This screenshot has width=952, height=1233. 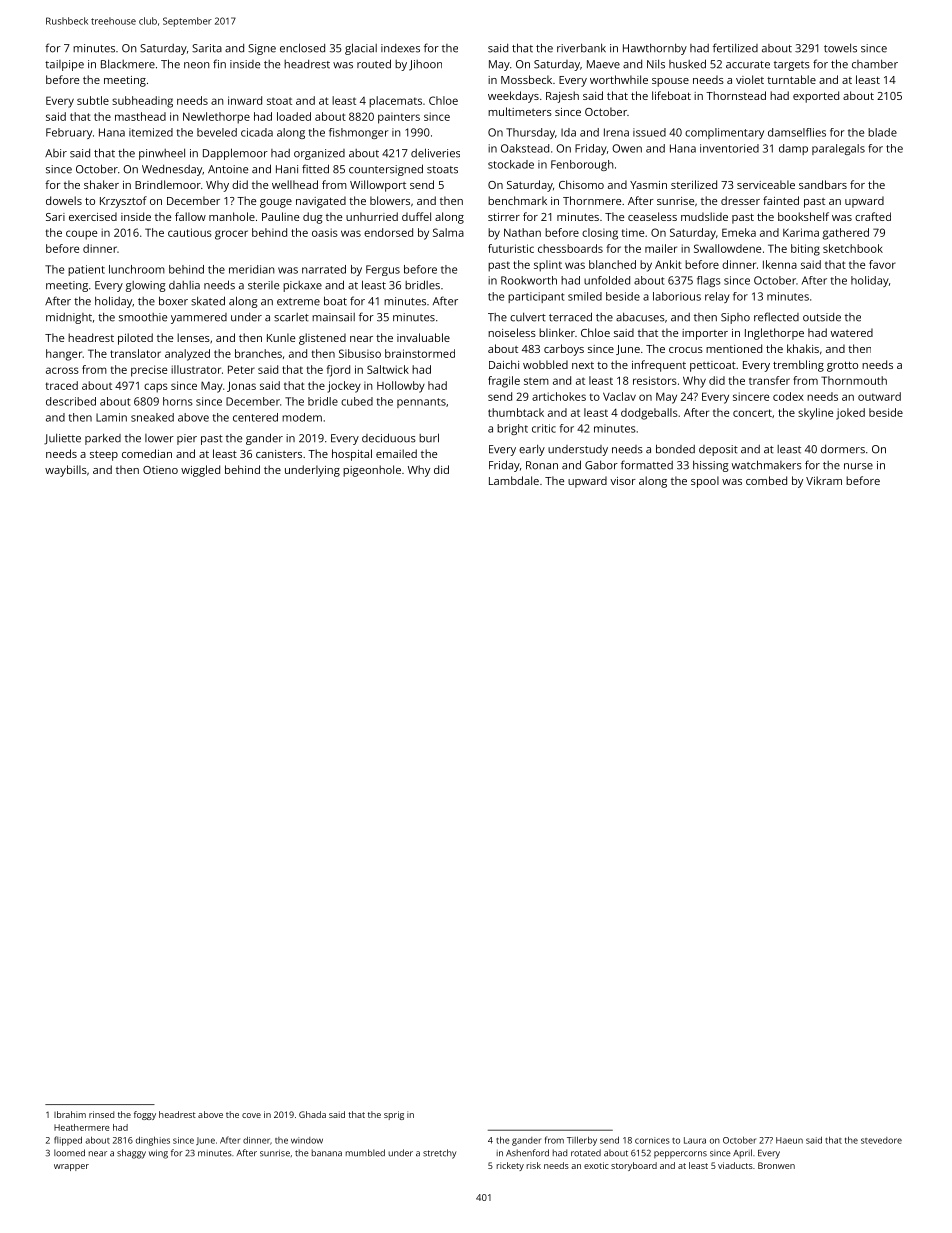 What do you see at coordinates (147, 453) in the screenshot?
I see `comedian` at bounding box center [147, 453].
